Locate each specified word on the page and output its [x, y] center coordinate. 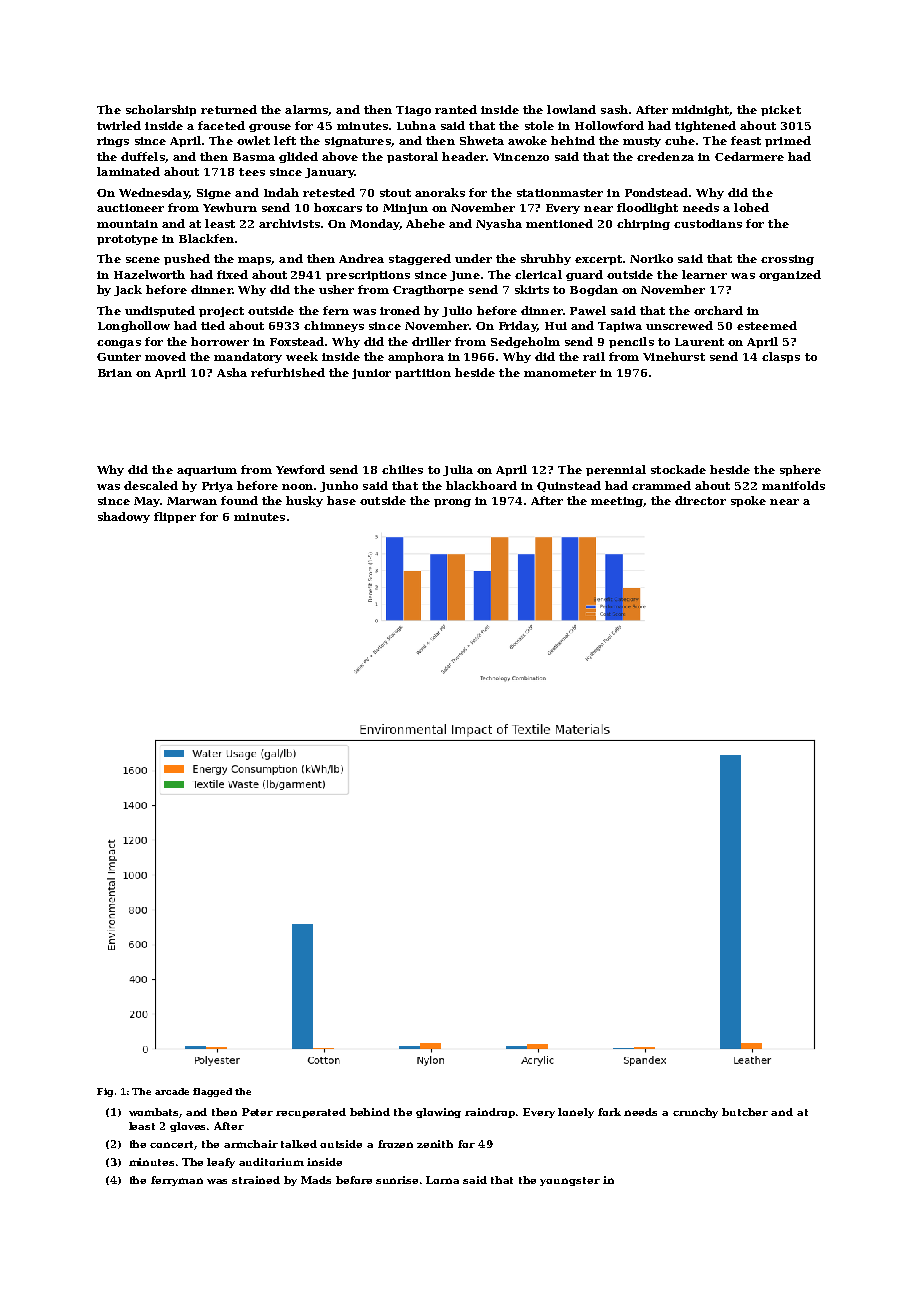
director [700, 500]
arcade [172, 1091]
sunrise [397, 1180]
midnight [700, 110]
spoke [748, 501]
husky [304, 501]
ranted [456, 109]
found [239, 500]
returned [229, 109]
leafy [221, 1163]
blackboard [481, 485]
